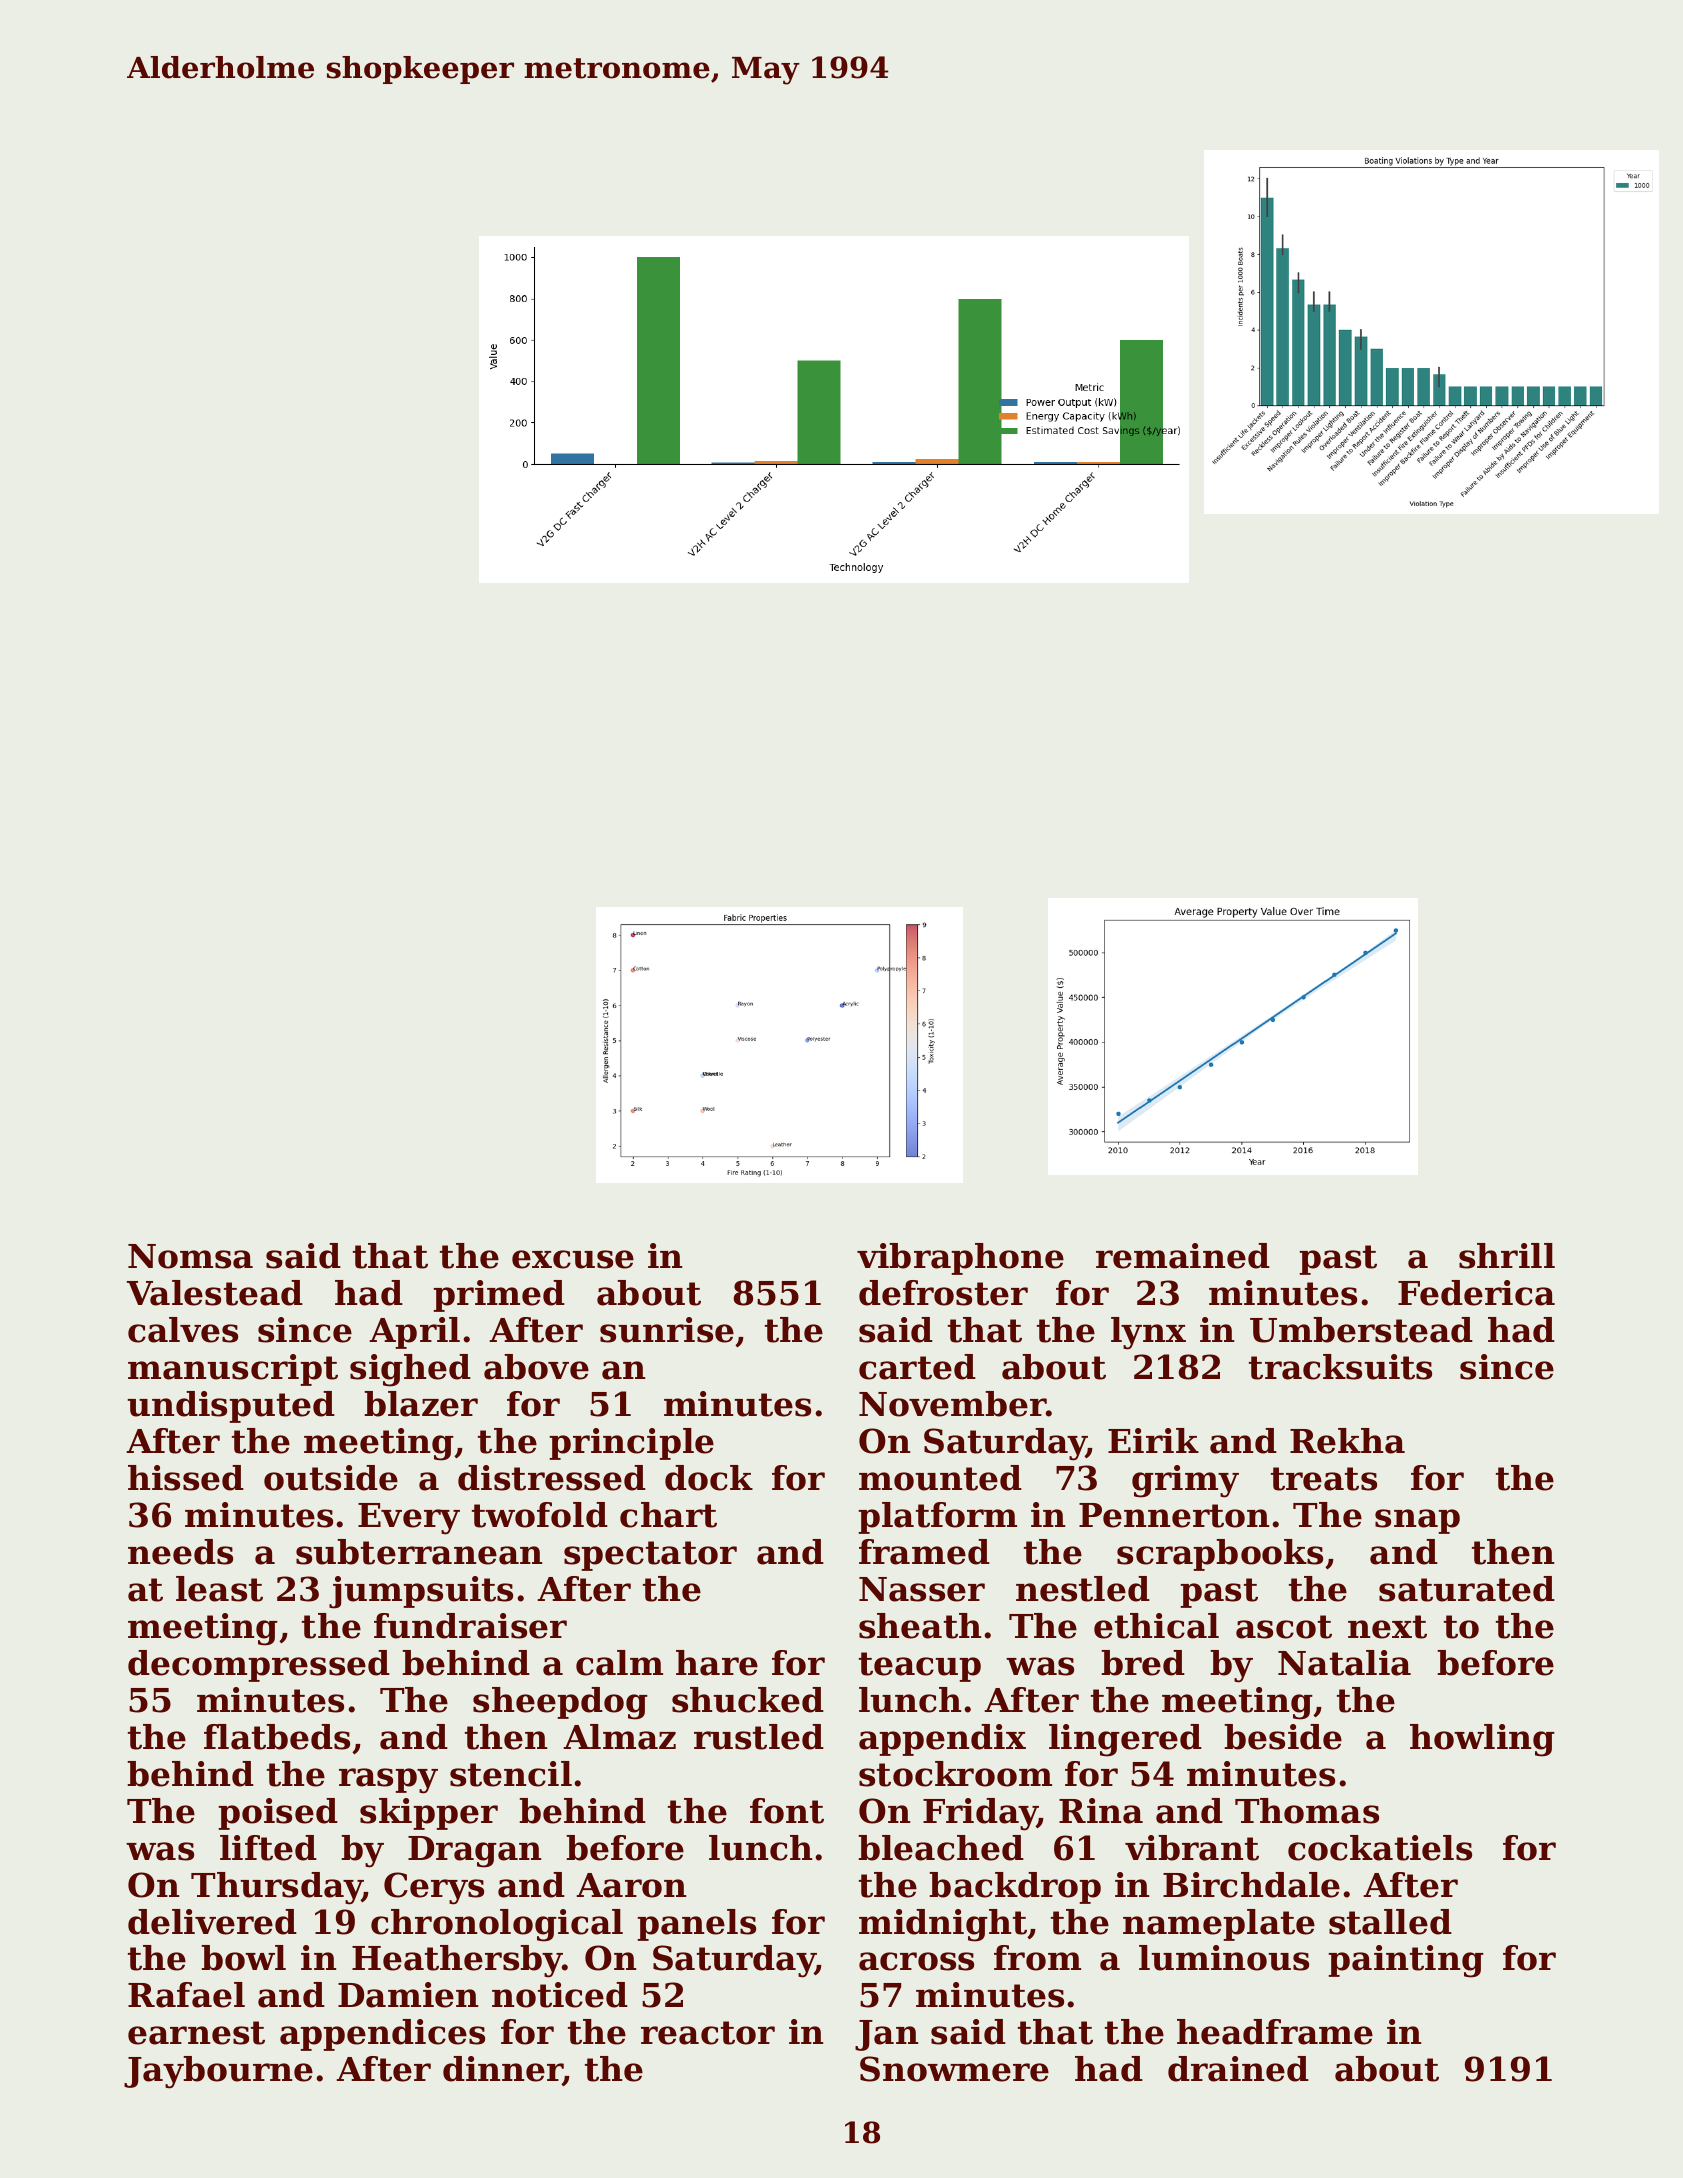  I want to click on Jaybourne, so click(218, 2072).
